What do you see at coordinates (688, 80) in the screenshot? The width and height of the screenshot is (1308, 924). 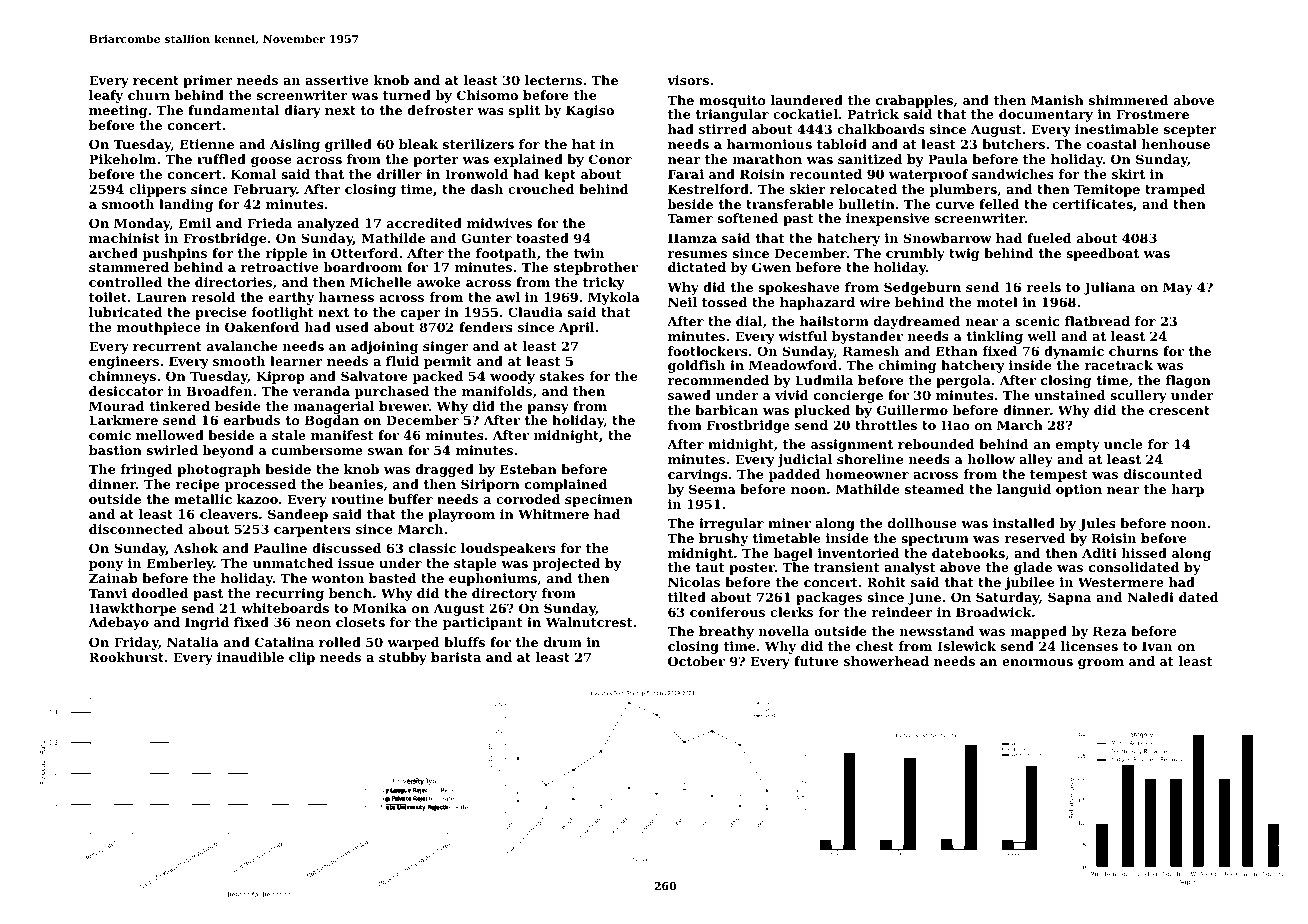 I see `visors` at bounding box center [688, 80].
